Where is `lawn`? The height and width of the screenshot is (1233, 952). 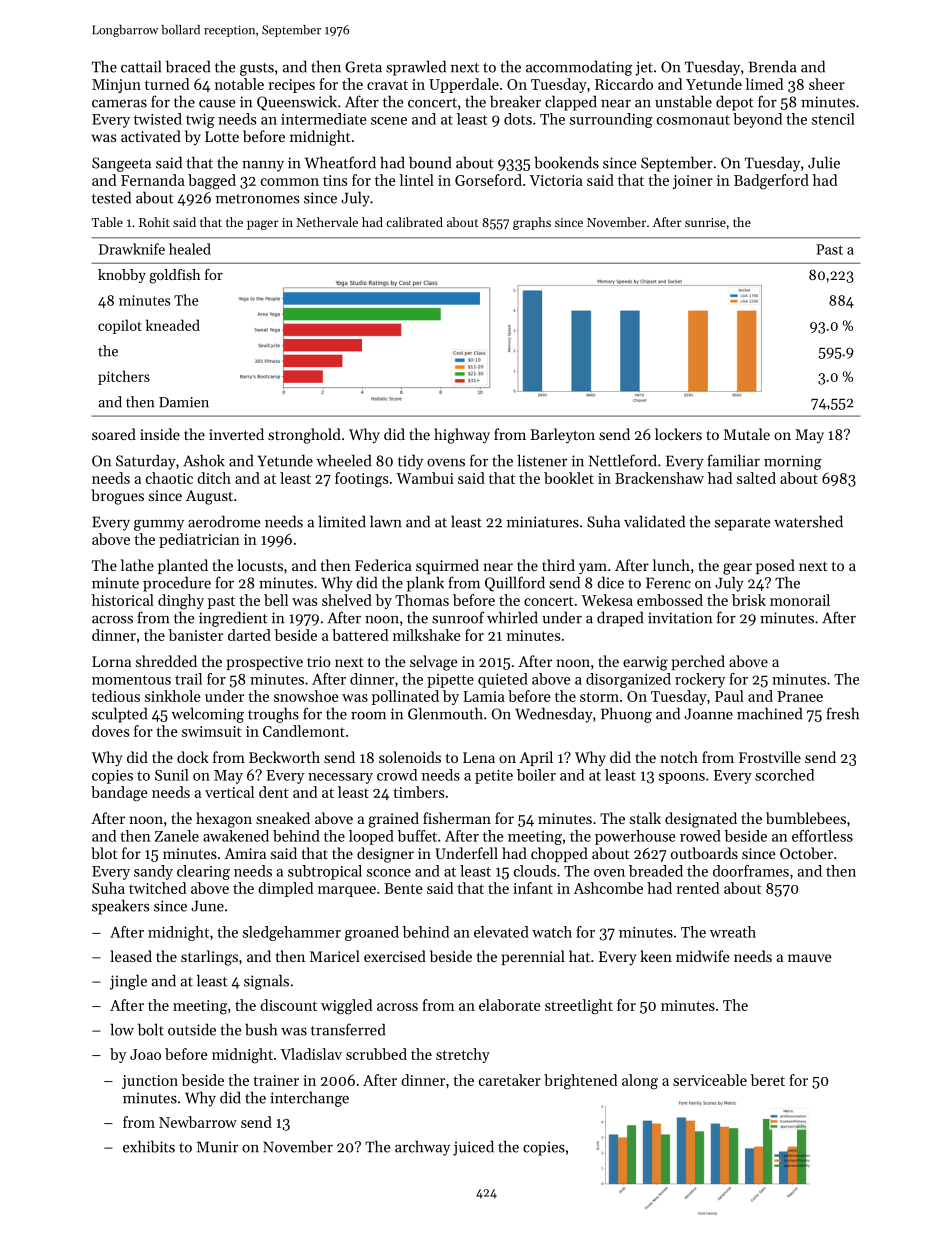 lawn is located at coordinates (386, 521).
